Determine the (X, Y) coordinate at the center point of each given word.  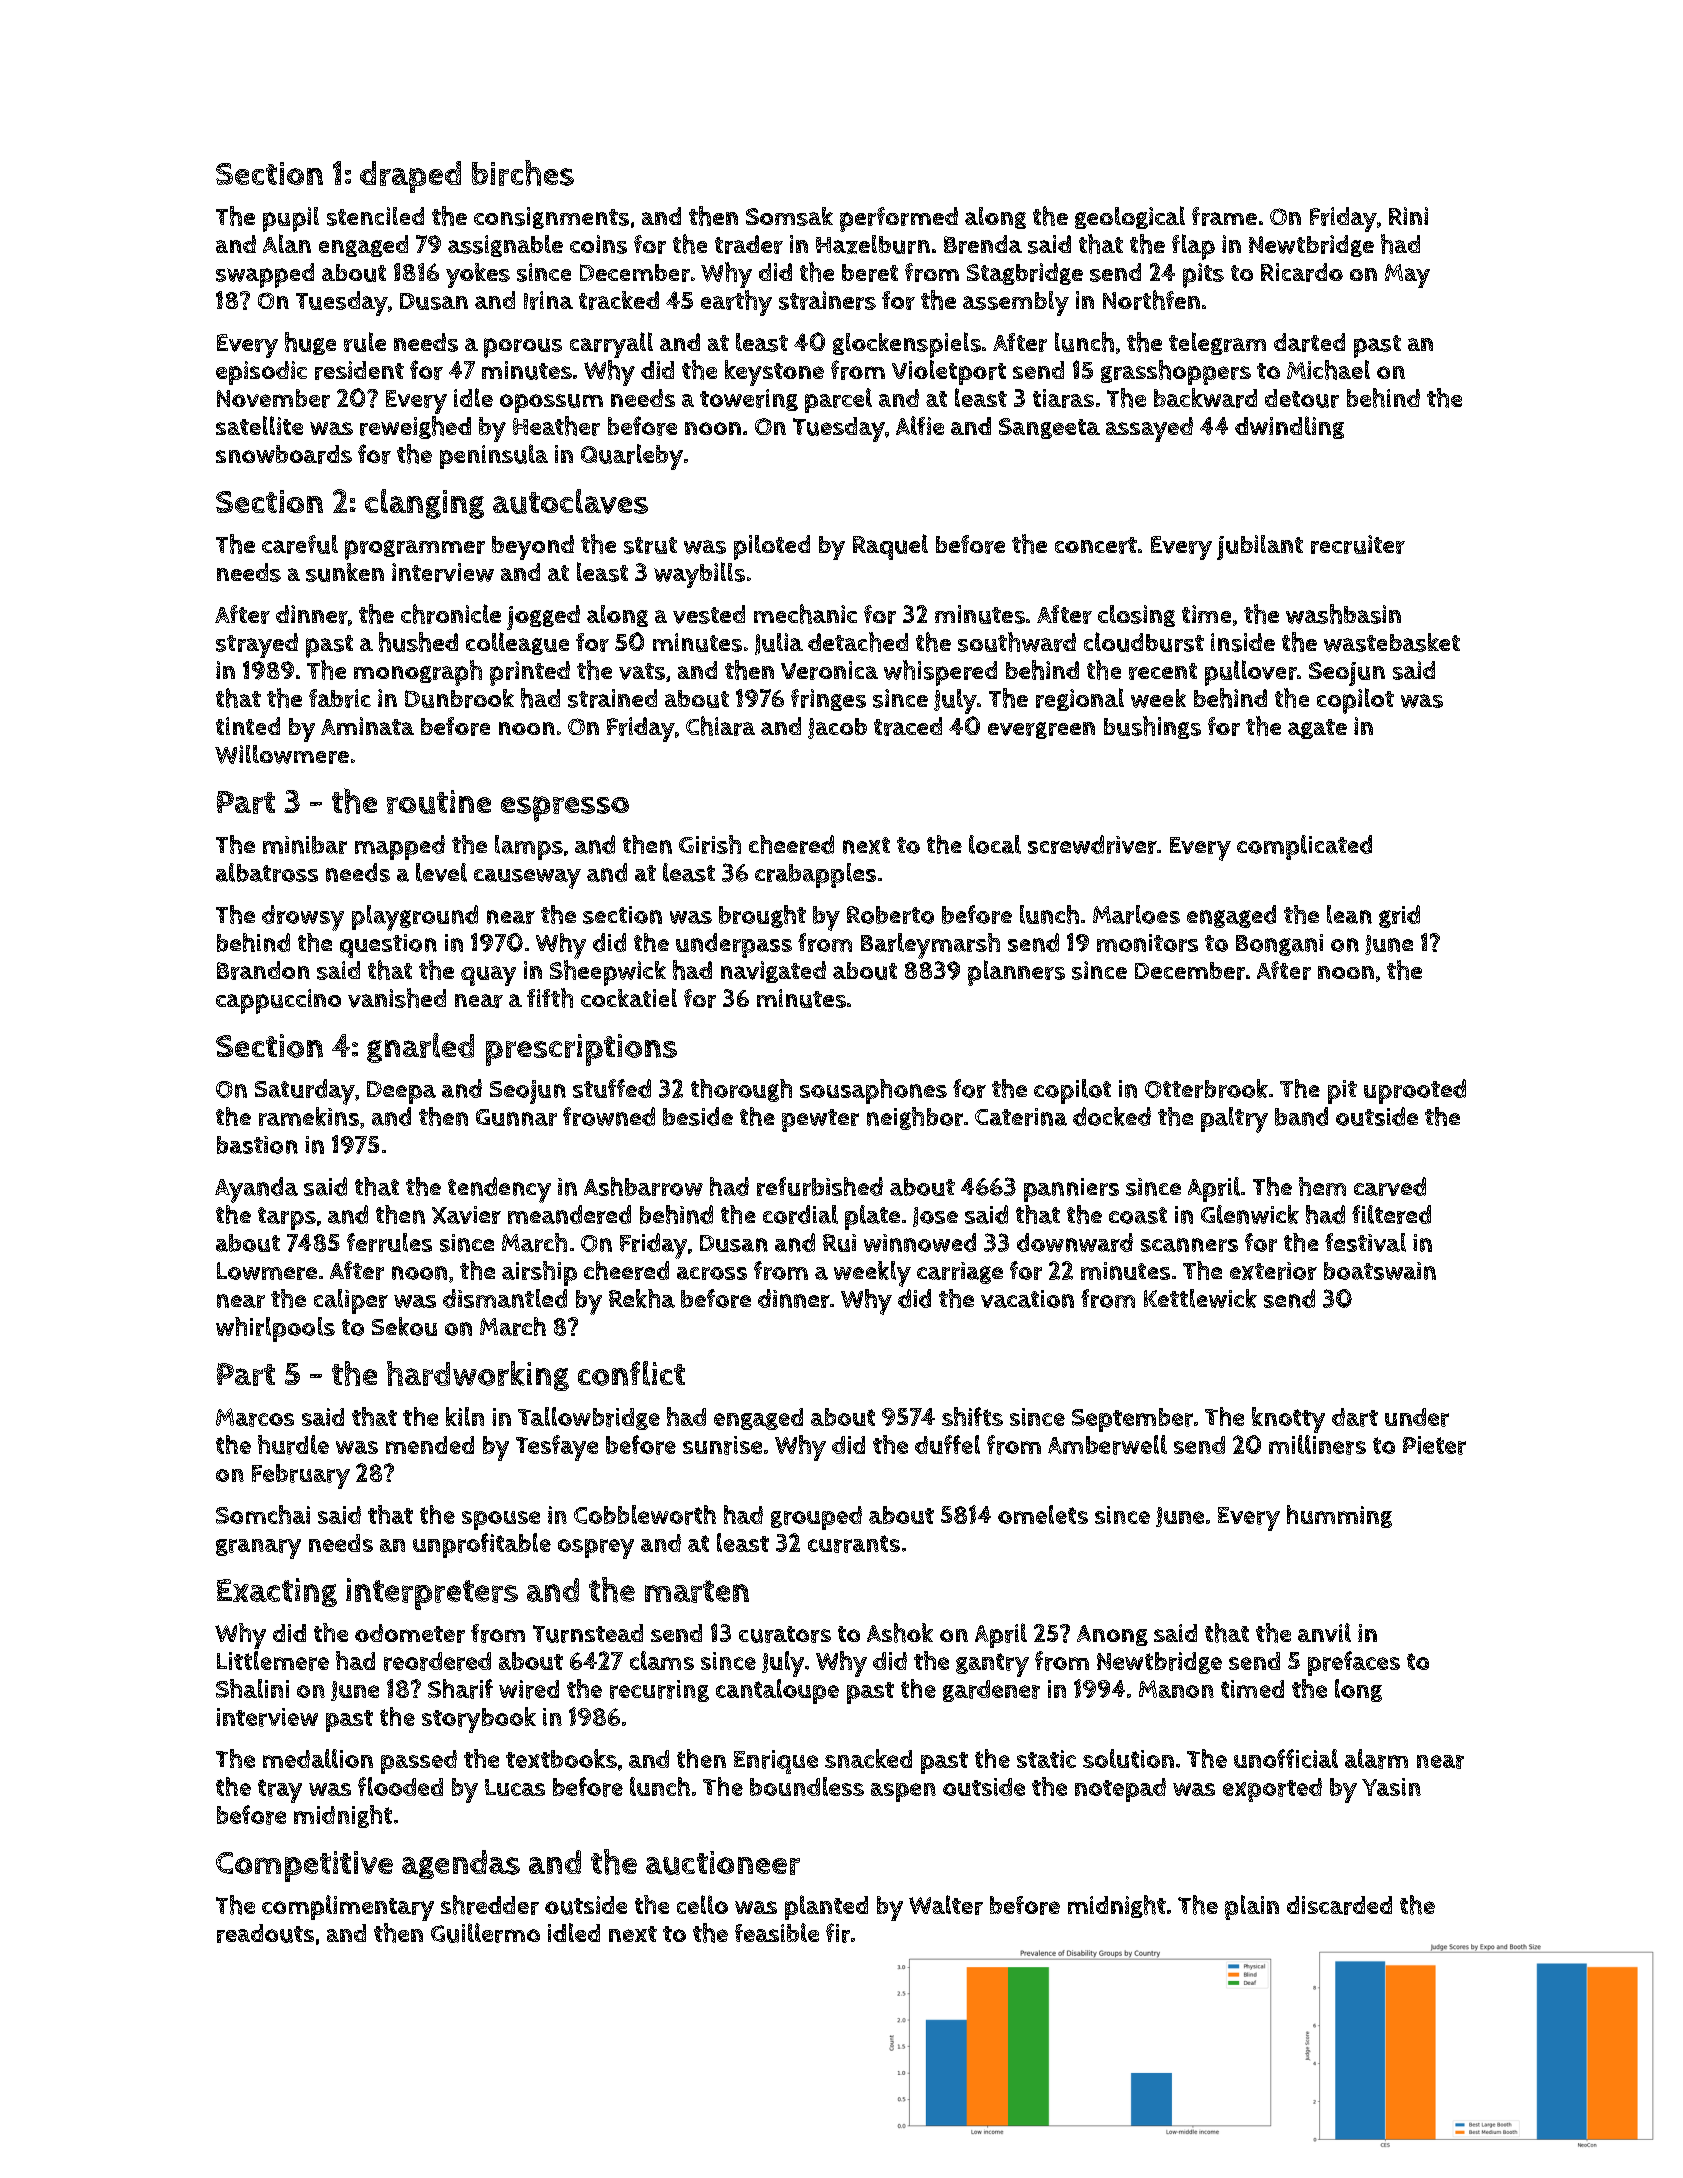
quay (488, 976)
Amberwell (1107, 1445)
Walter (946, 1905)
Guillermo (485, 1933)
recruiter (1358, 544)
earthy (736, 303)
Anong (1112, 1635)
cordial (800, 1214)
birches (523, 173)
